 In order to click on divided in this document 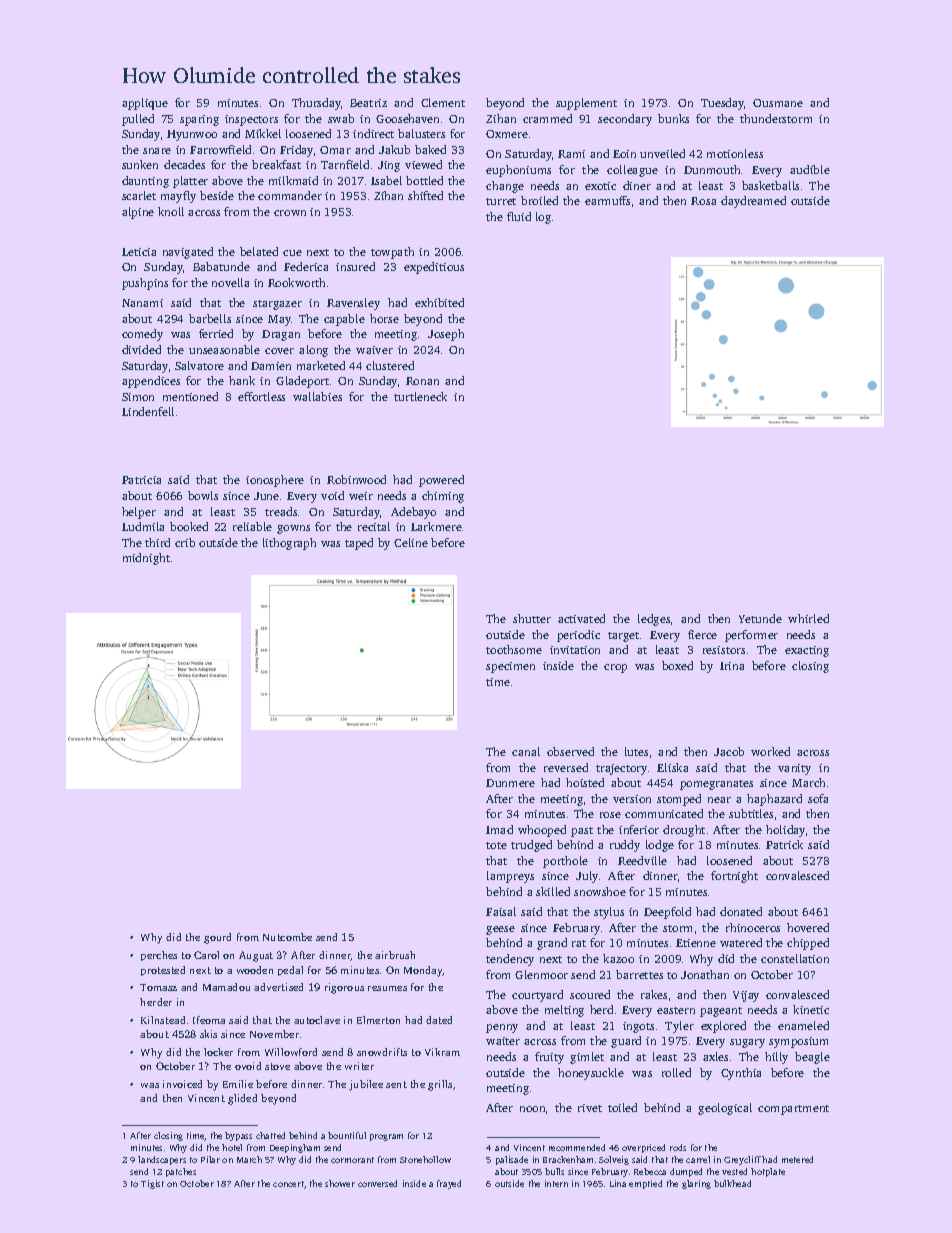, I will do `click(141, 349)`.
